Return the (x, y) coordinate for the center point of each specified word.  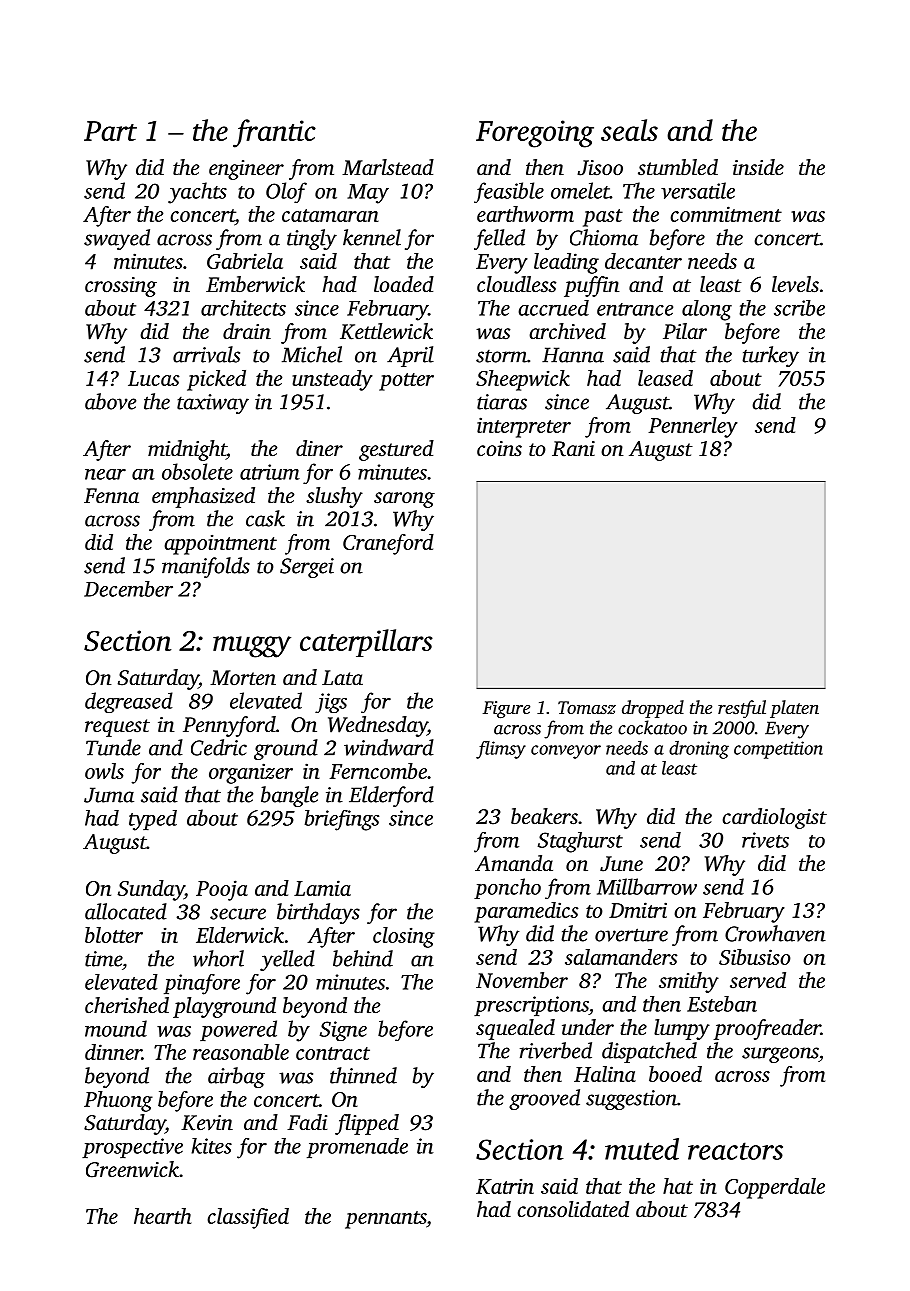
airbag (236, 1077)
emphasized (203, 497)
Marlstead (388, 167)
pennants (386, 1220)
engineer (246, 170)
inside (758, 167)
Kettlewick (386, 331)
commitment (726, 214)
